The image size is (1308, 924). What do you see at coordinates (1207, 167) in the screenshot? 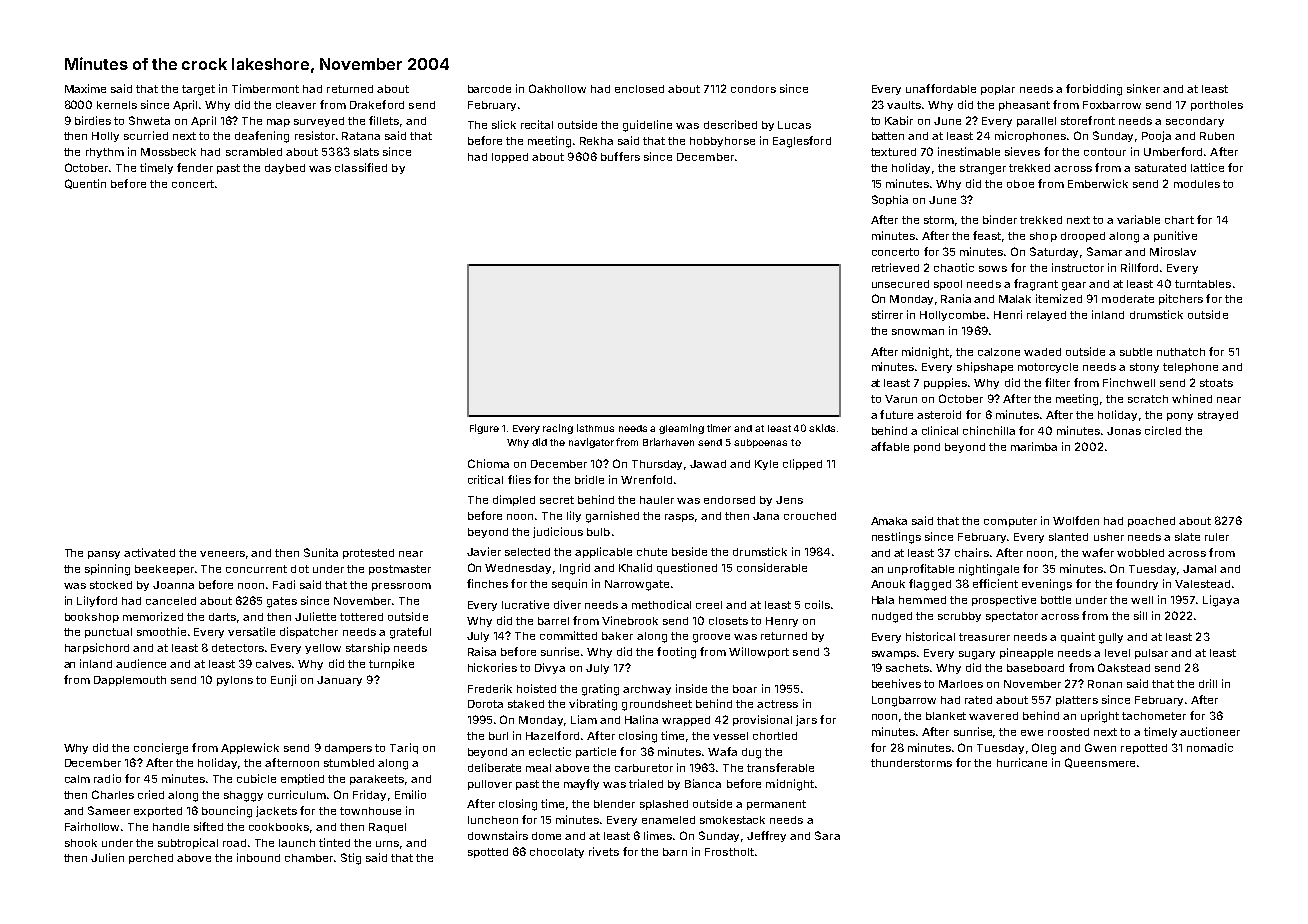
I see `lattice` at bounding box center [1207, 167].
